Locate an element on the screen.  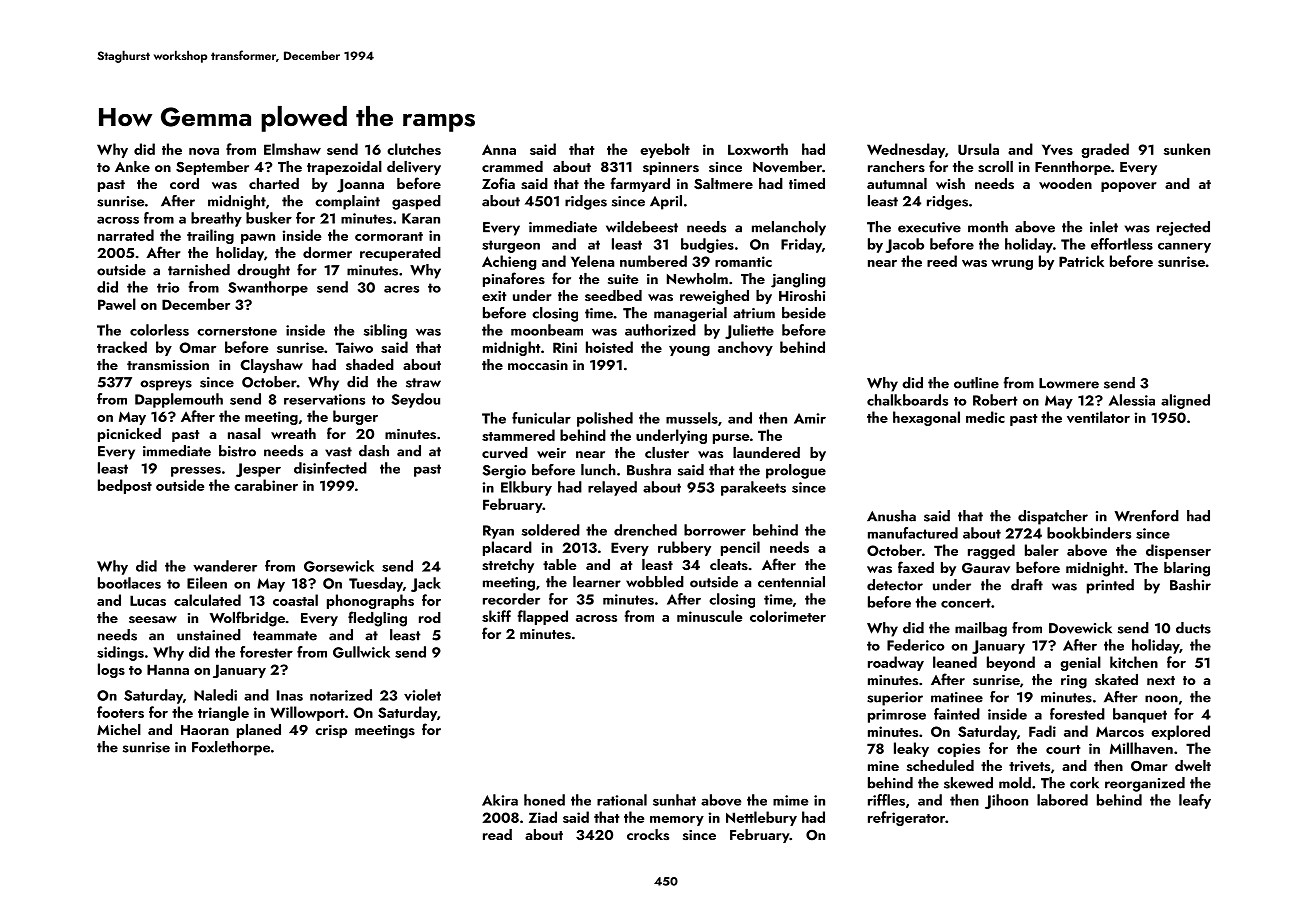
Michel is located at coordinates (119, 729).
